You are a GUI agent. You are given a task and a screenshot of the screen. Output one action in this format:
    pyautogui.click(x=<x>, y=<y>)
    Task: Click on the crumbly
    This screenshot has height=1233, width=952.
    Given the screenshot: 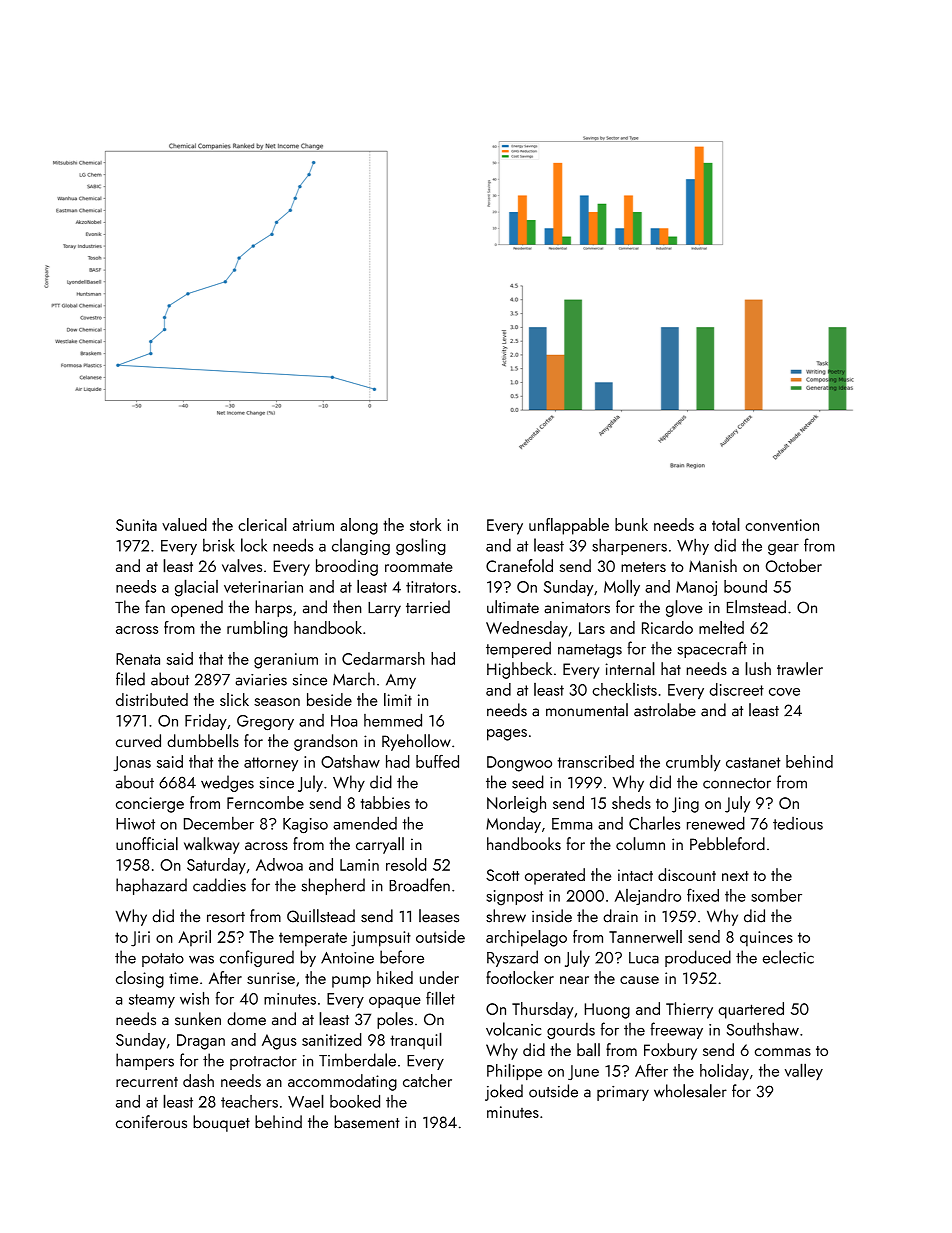 What is the action you would take?
    pyautogui.click(x=693, y=762)
